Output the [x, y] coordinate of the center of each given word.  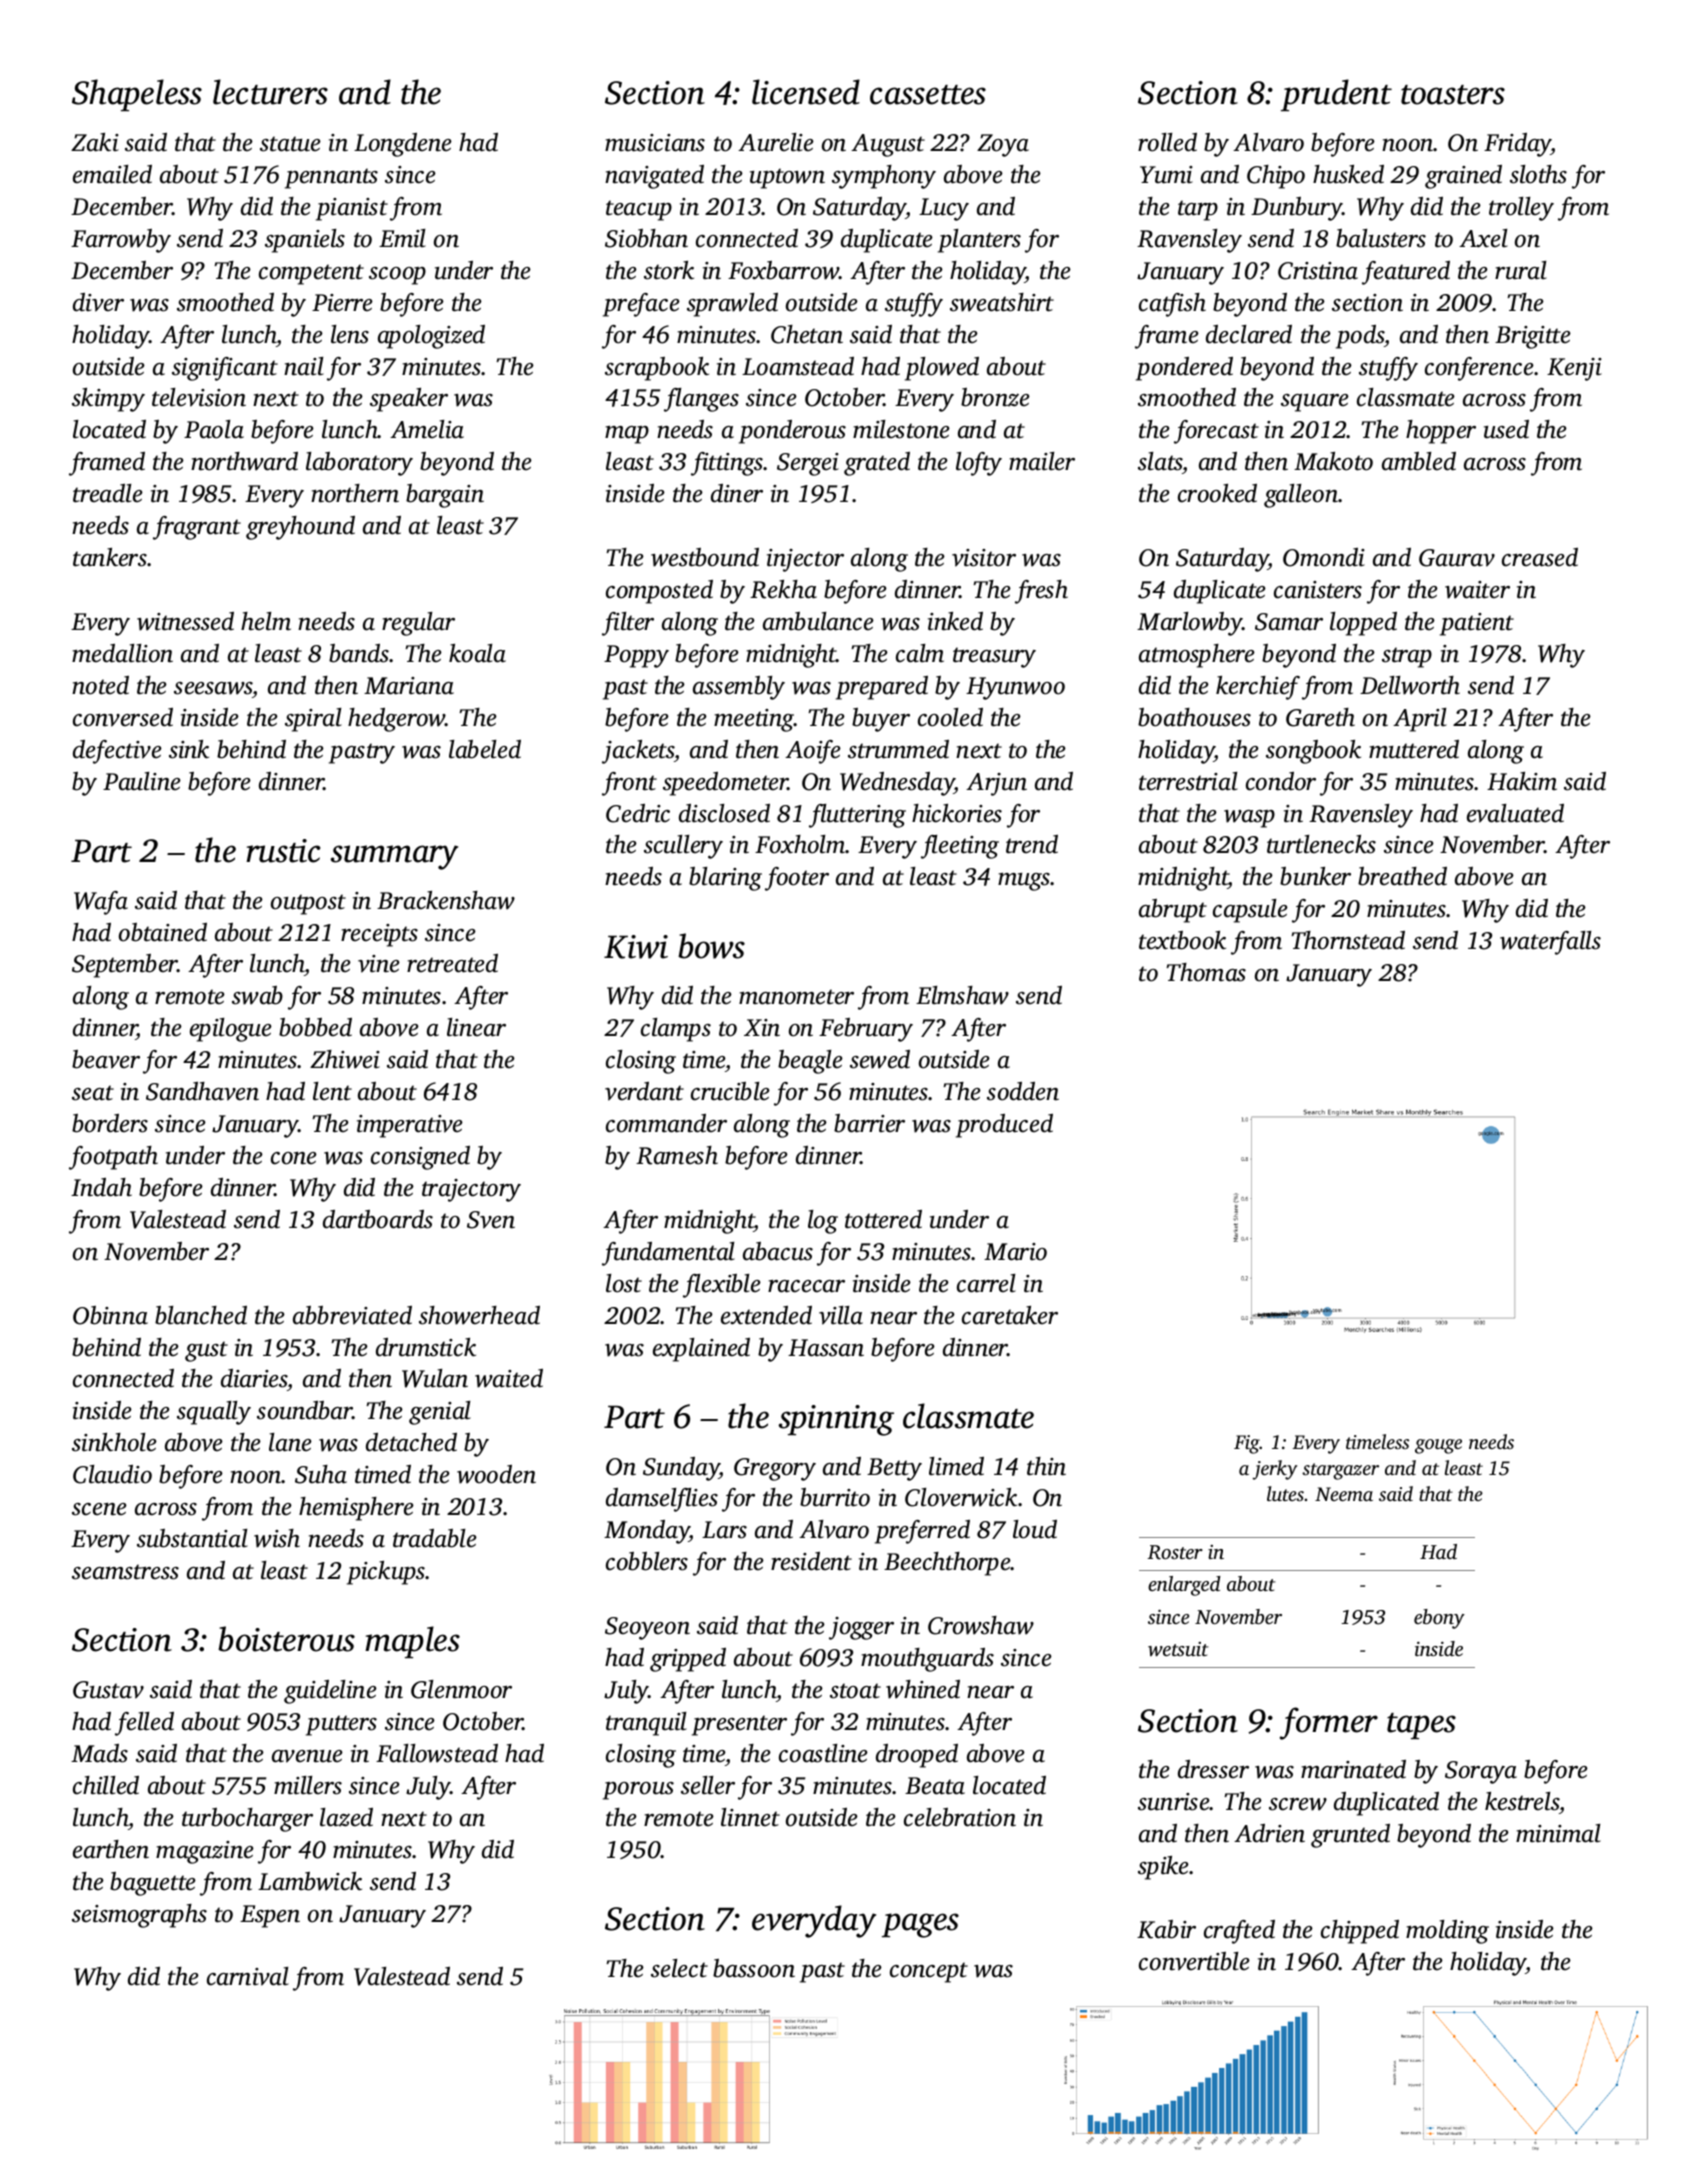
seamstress [125, 1572]
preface [641, 305]
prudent [1336, 95]
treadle [108, 493]
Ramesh [677, 1155]
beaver [106, 1059]
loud [1035, 1529]
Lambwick [310, 1881]
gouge [1438, 1446]
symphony [884, 177]
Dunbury [1296, 209]
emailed [112, 174]
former [1329, 1723]
